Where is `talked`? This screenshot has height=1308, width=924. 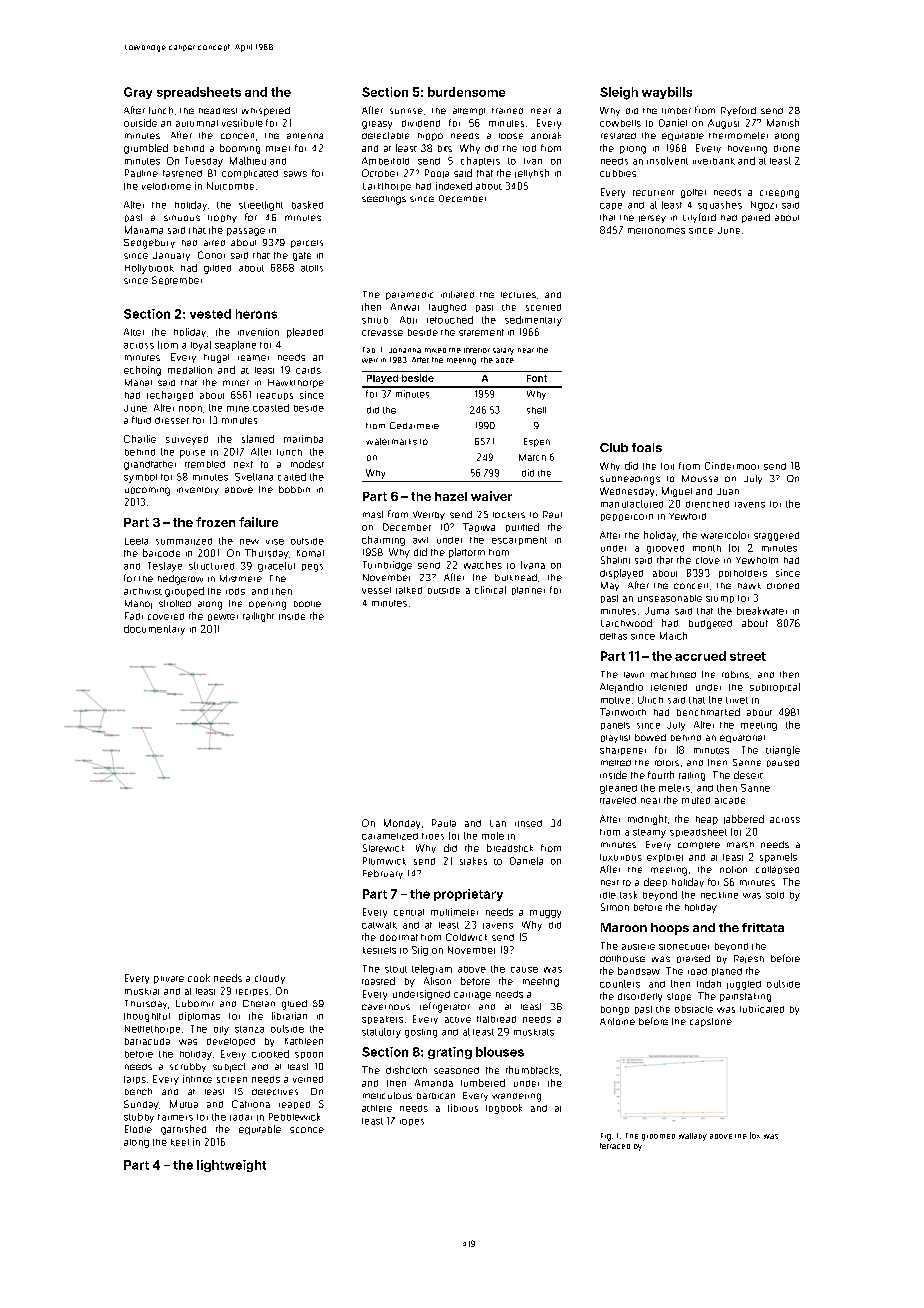 talked is located at coordinates (409, 590).
